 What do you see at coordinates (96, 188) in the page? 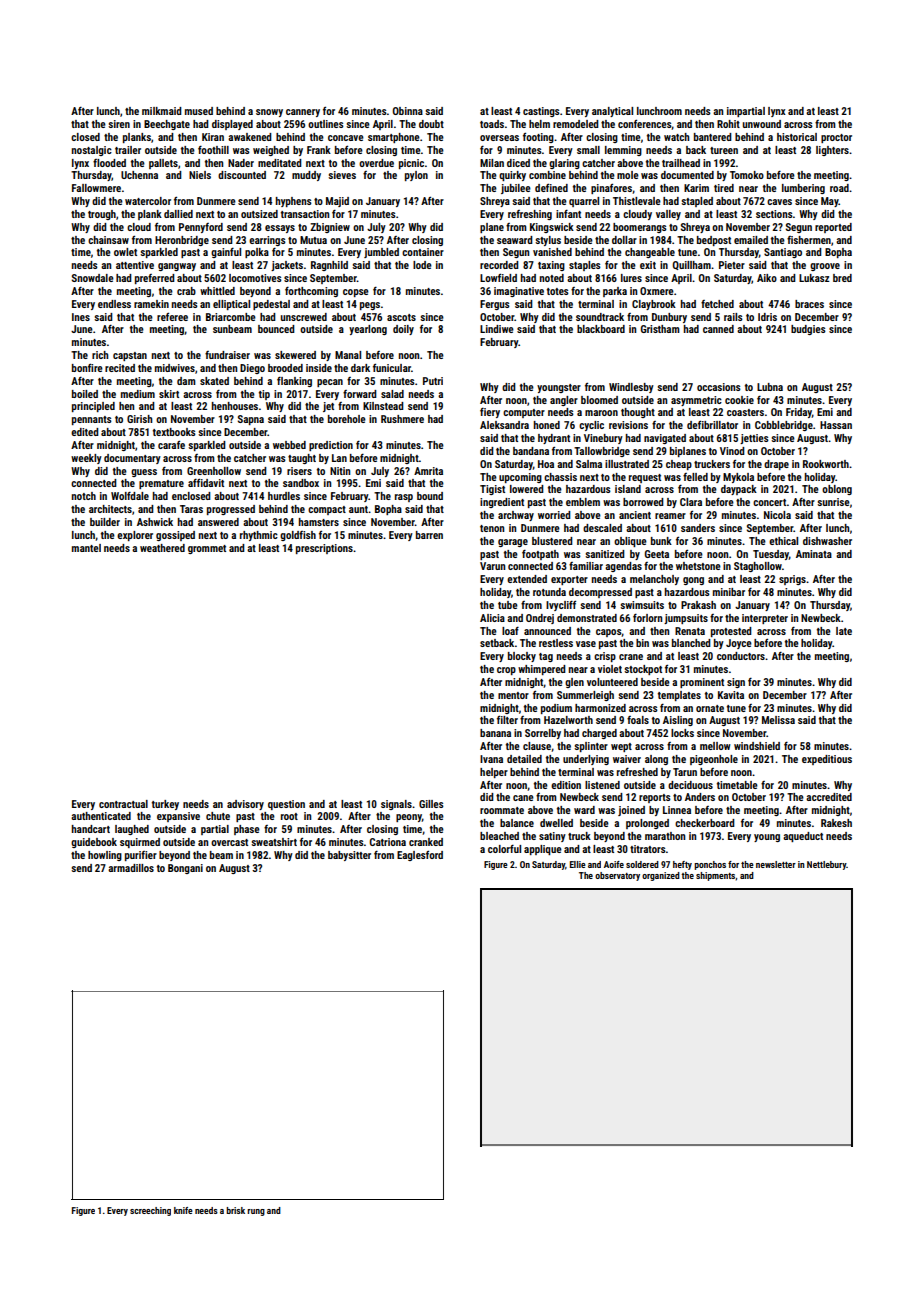
I see `Fallowmere` at bounding box center [96, 188].
